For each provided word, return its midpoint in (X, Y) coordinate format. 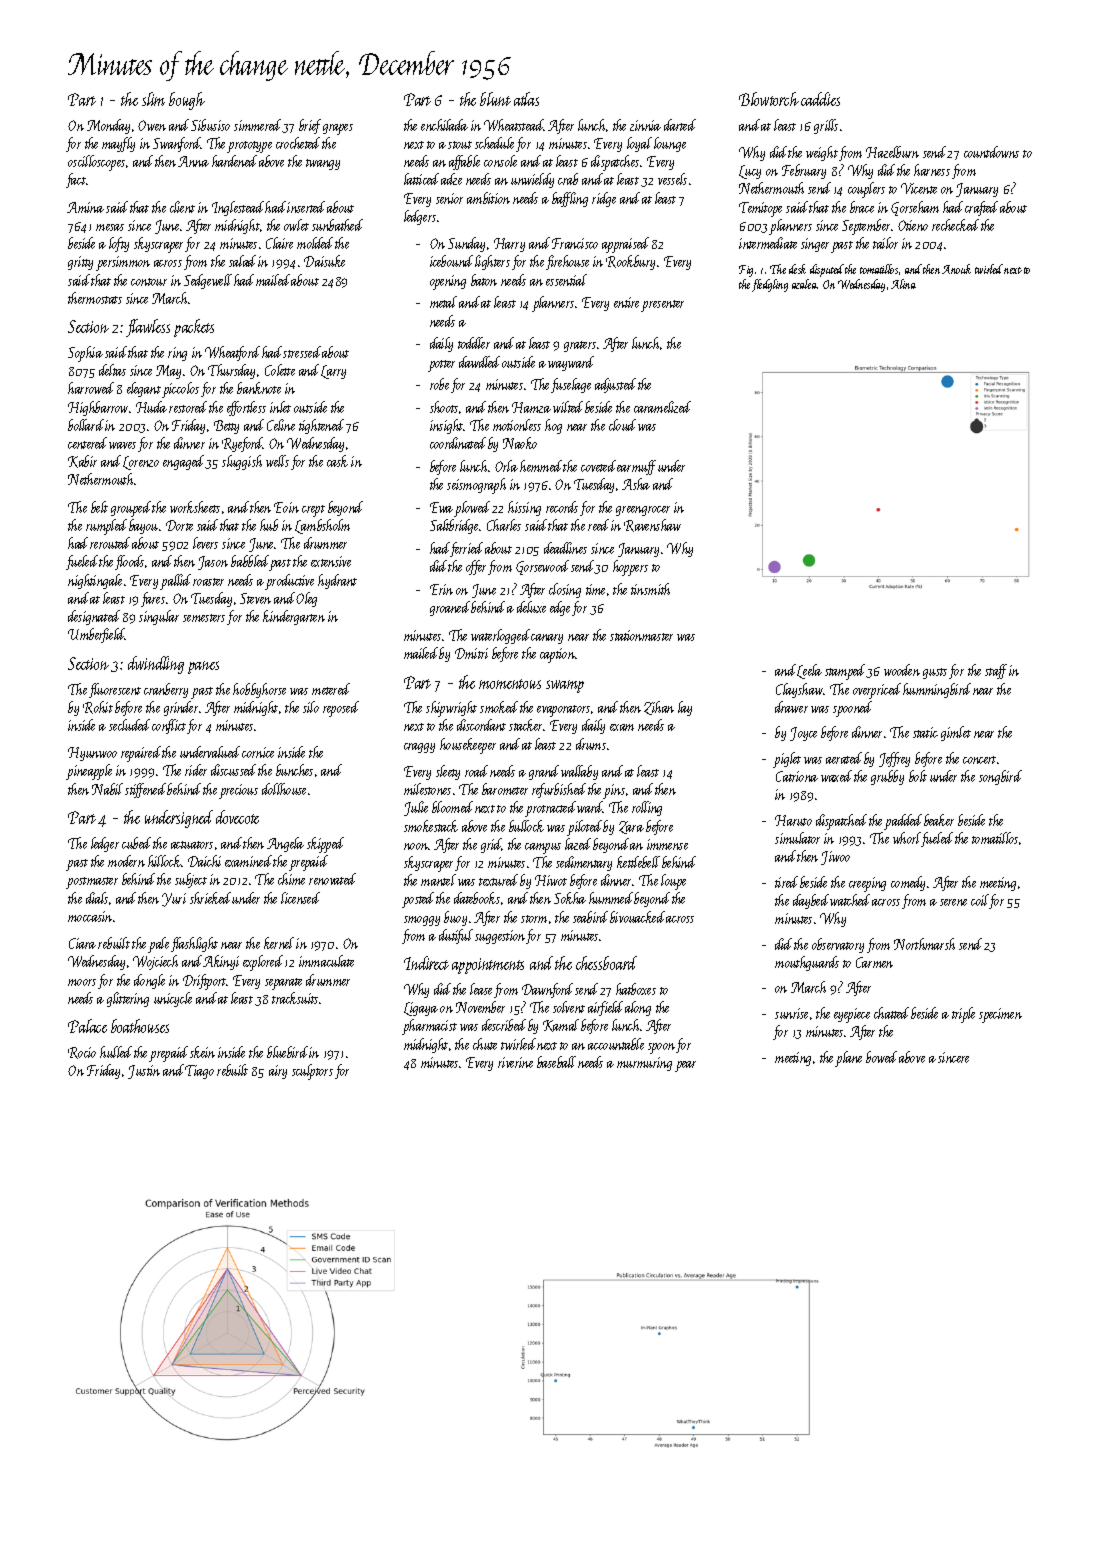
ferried (466, 549)
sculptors (312, 1072)
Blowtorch (769, 99)
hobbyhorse (259, 690)
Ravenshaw (652, 525)
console (500, 161)
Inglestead (238, 208)
